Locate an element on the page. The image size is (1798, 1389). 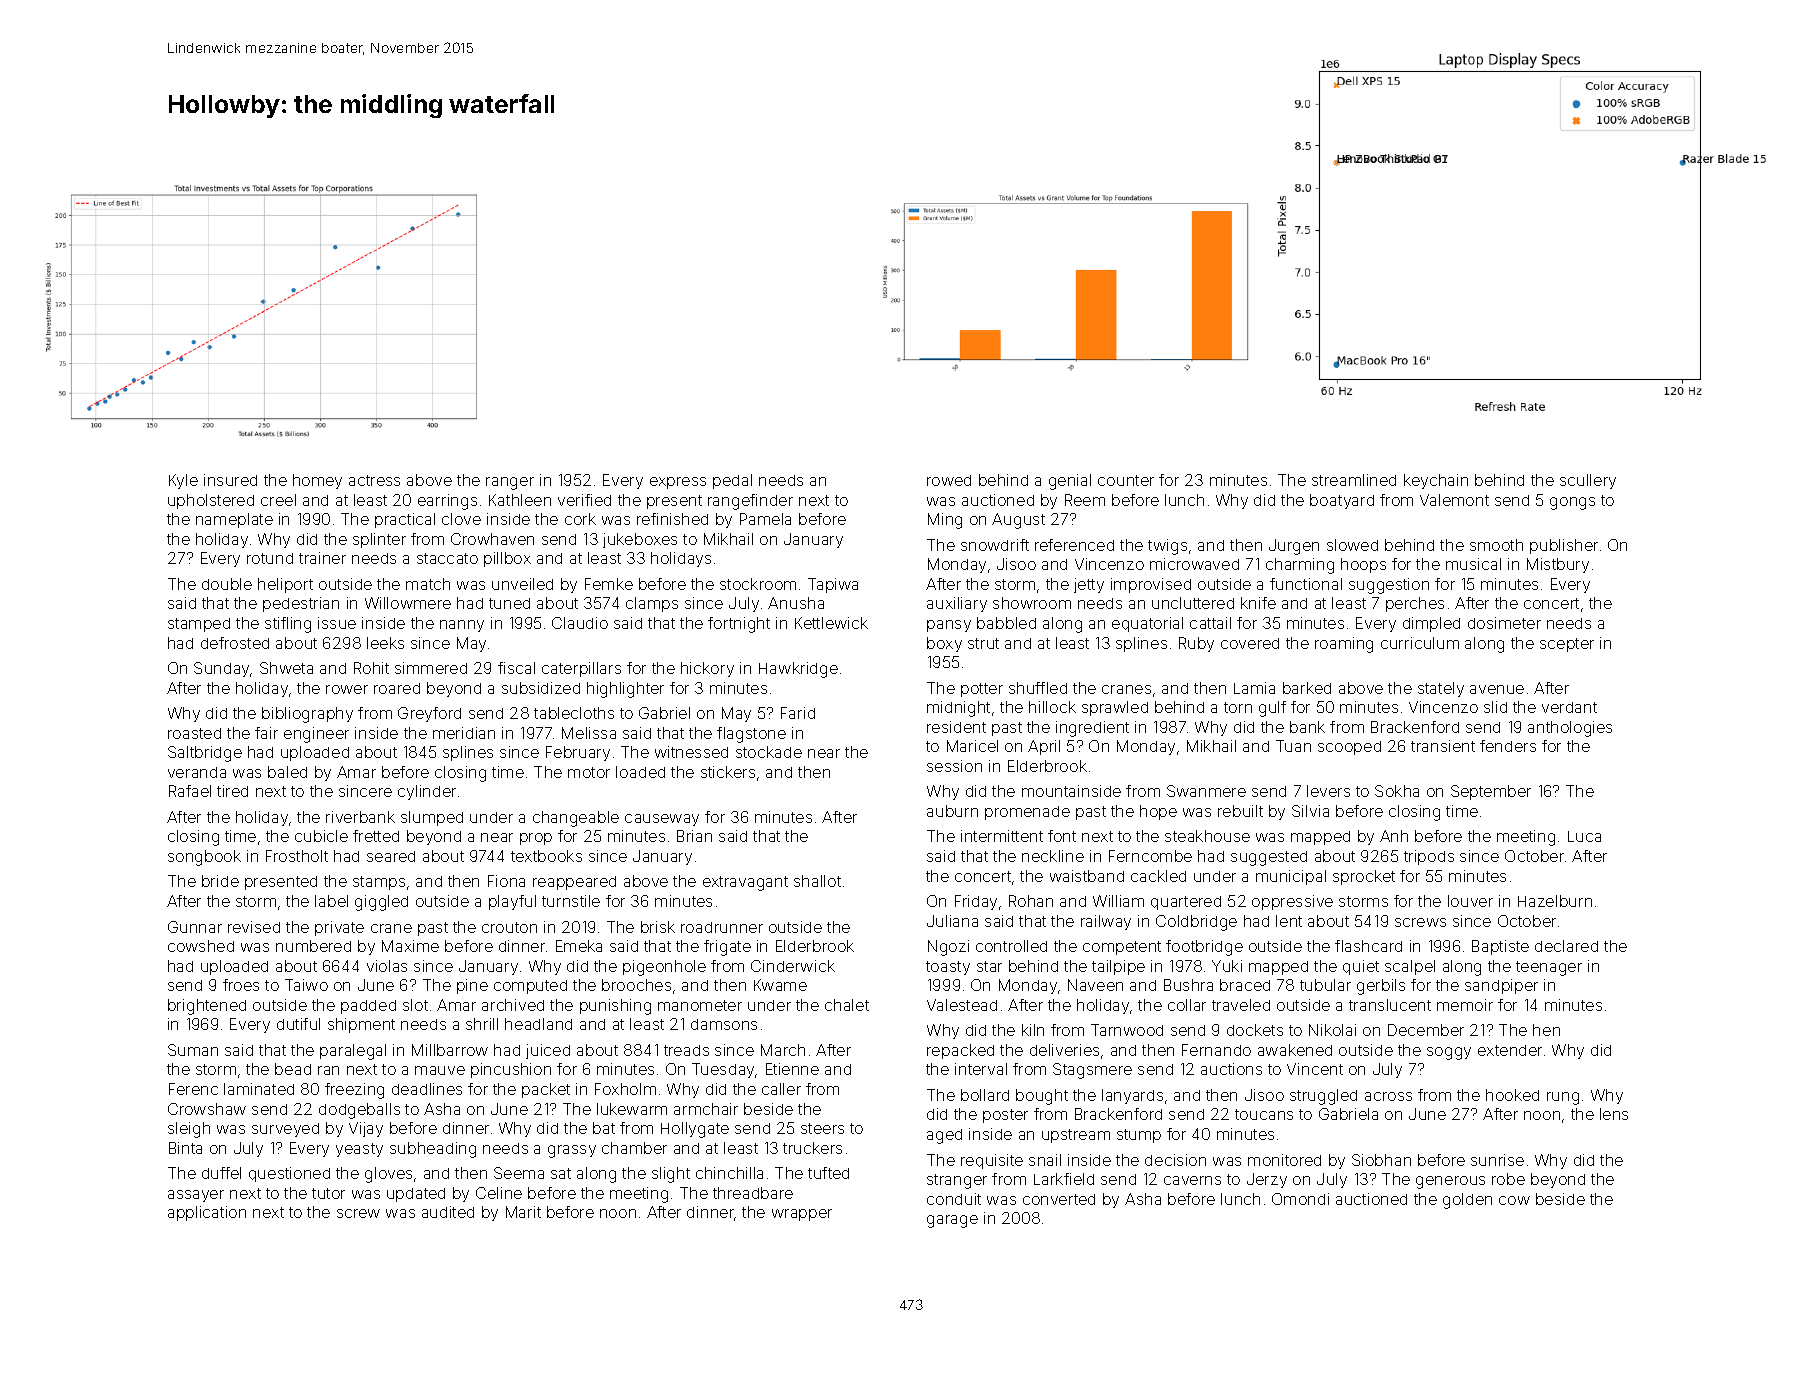
subheading is located at coordinates (433, 1150).
